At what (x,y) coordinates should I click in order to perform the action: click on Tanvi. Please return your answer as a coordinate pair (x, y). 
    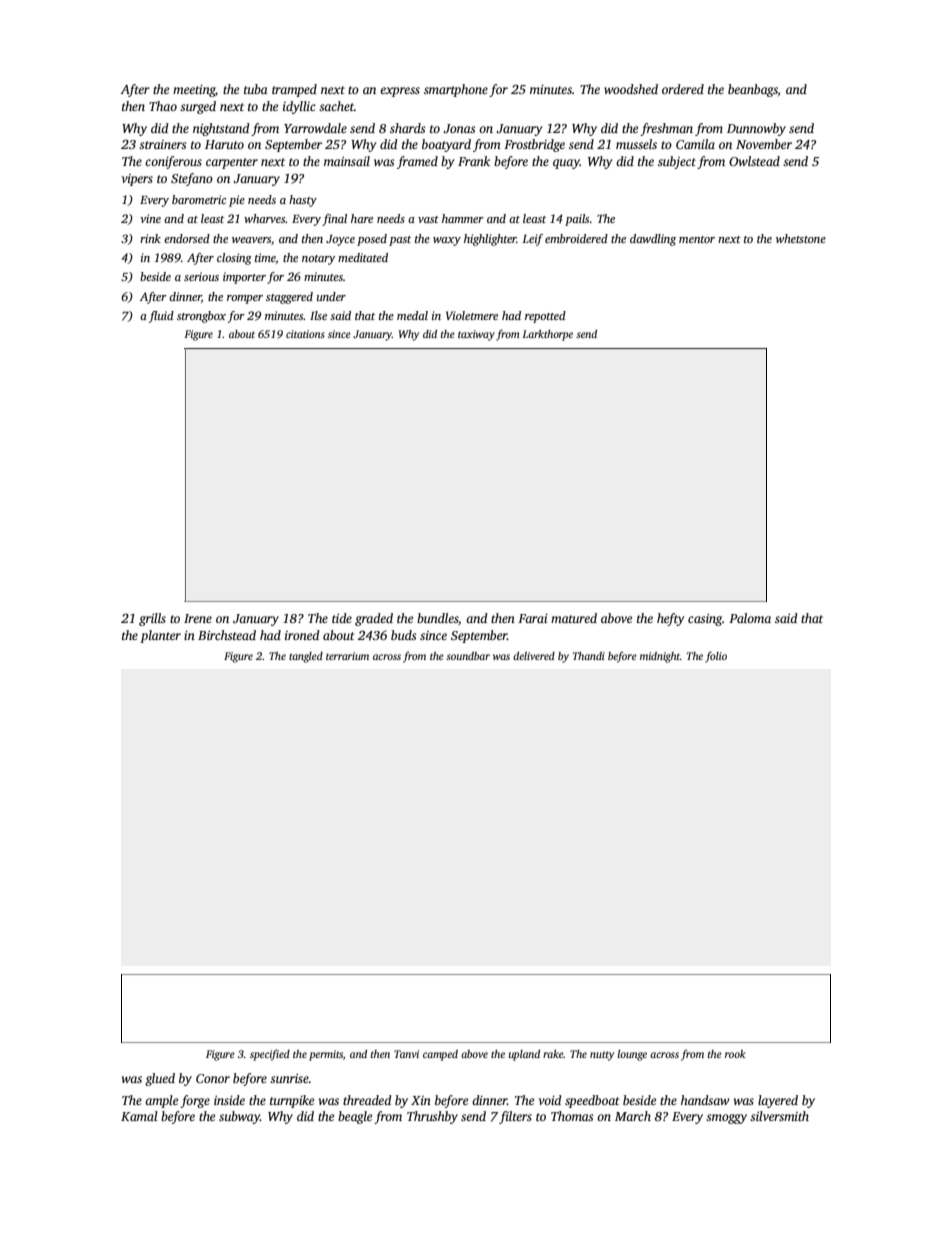
    Looking at the image, I should click on (406, 1054).
